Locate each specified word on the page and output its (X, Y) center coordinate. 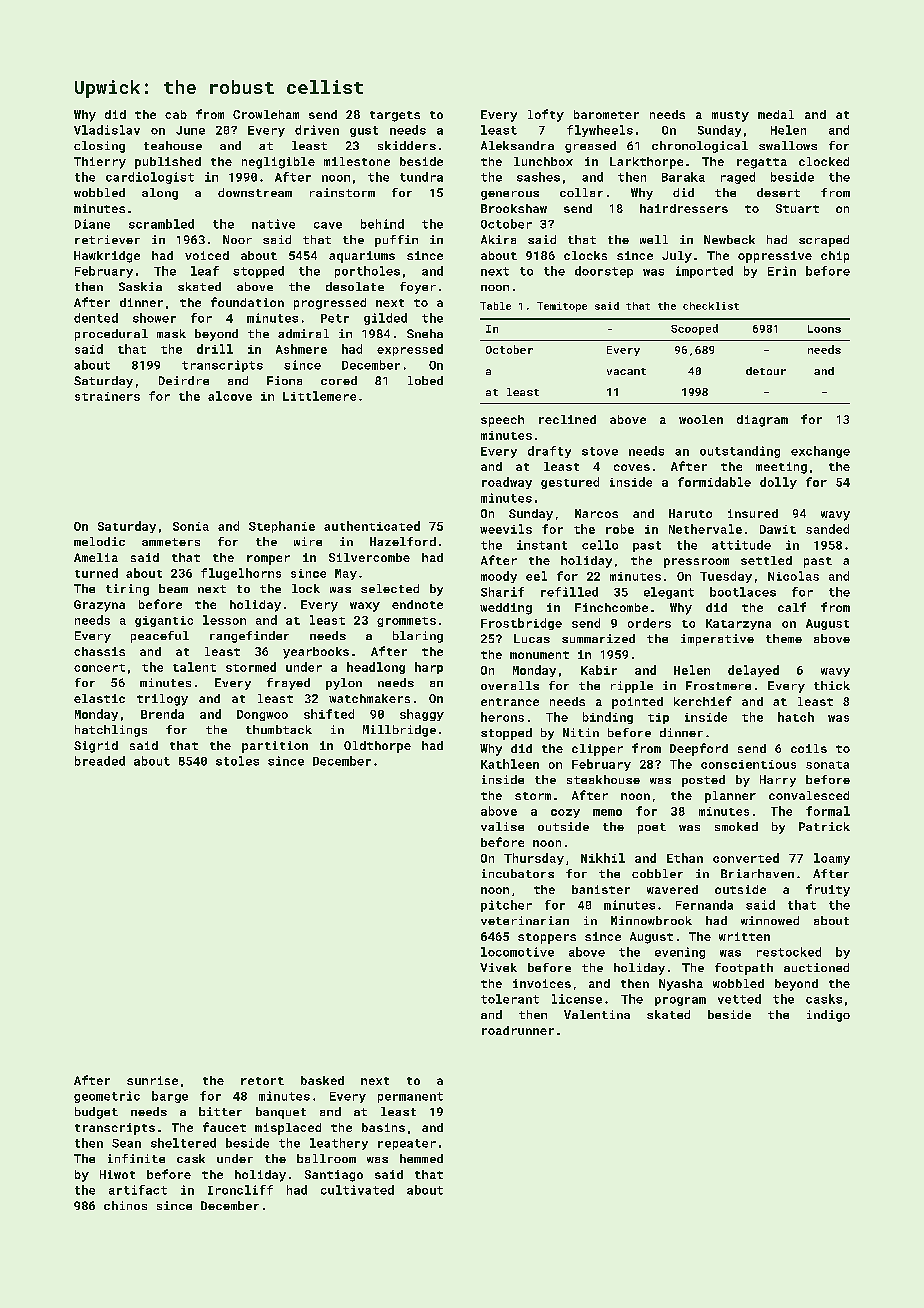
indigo (828, 1016)
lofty (546, 115)
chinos (125, 1205)
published (168, 163)
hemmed (421, 1158)
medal (776, 114)
